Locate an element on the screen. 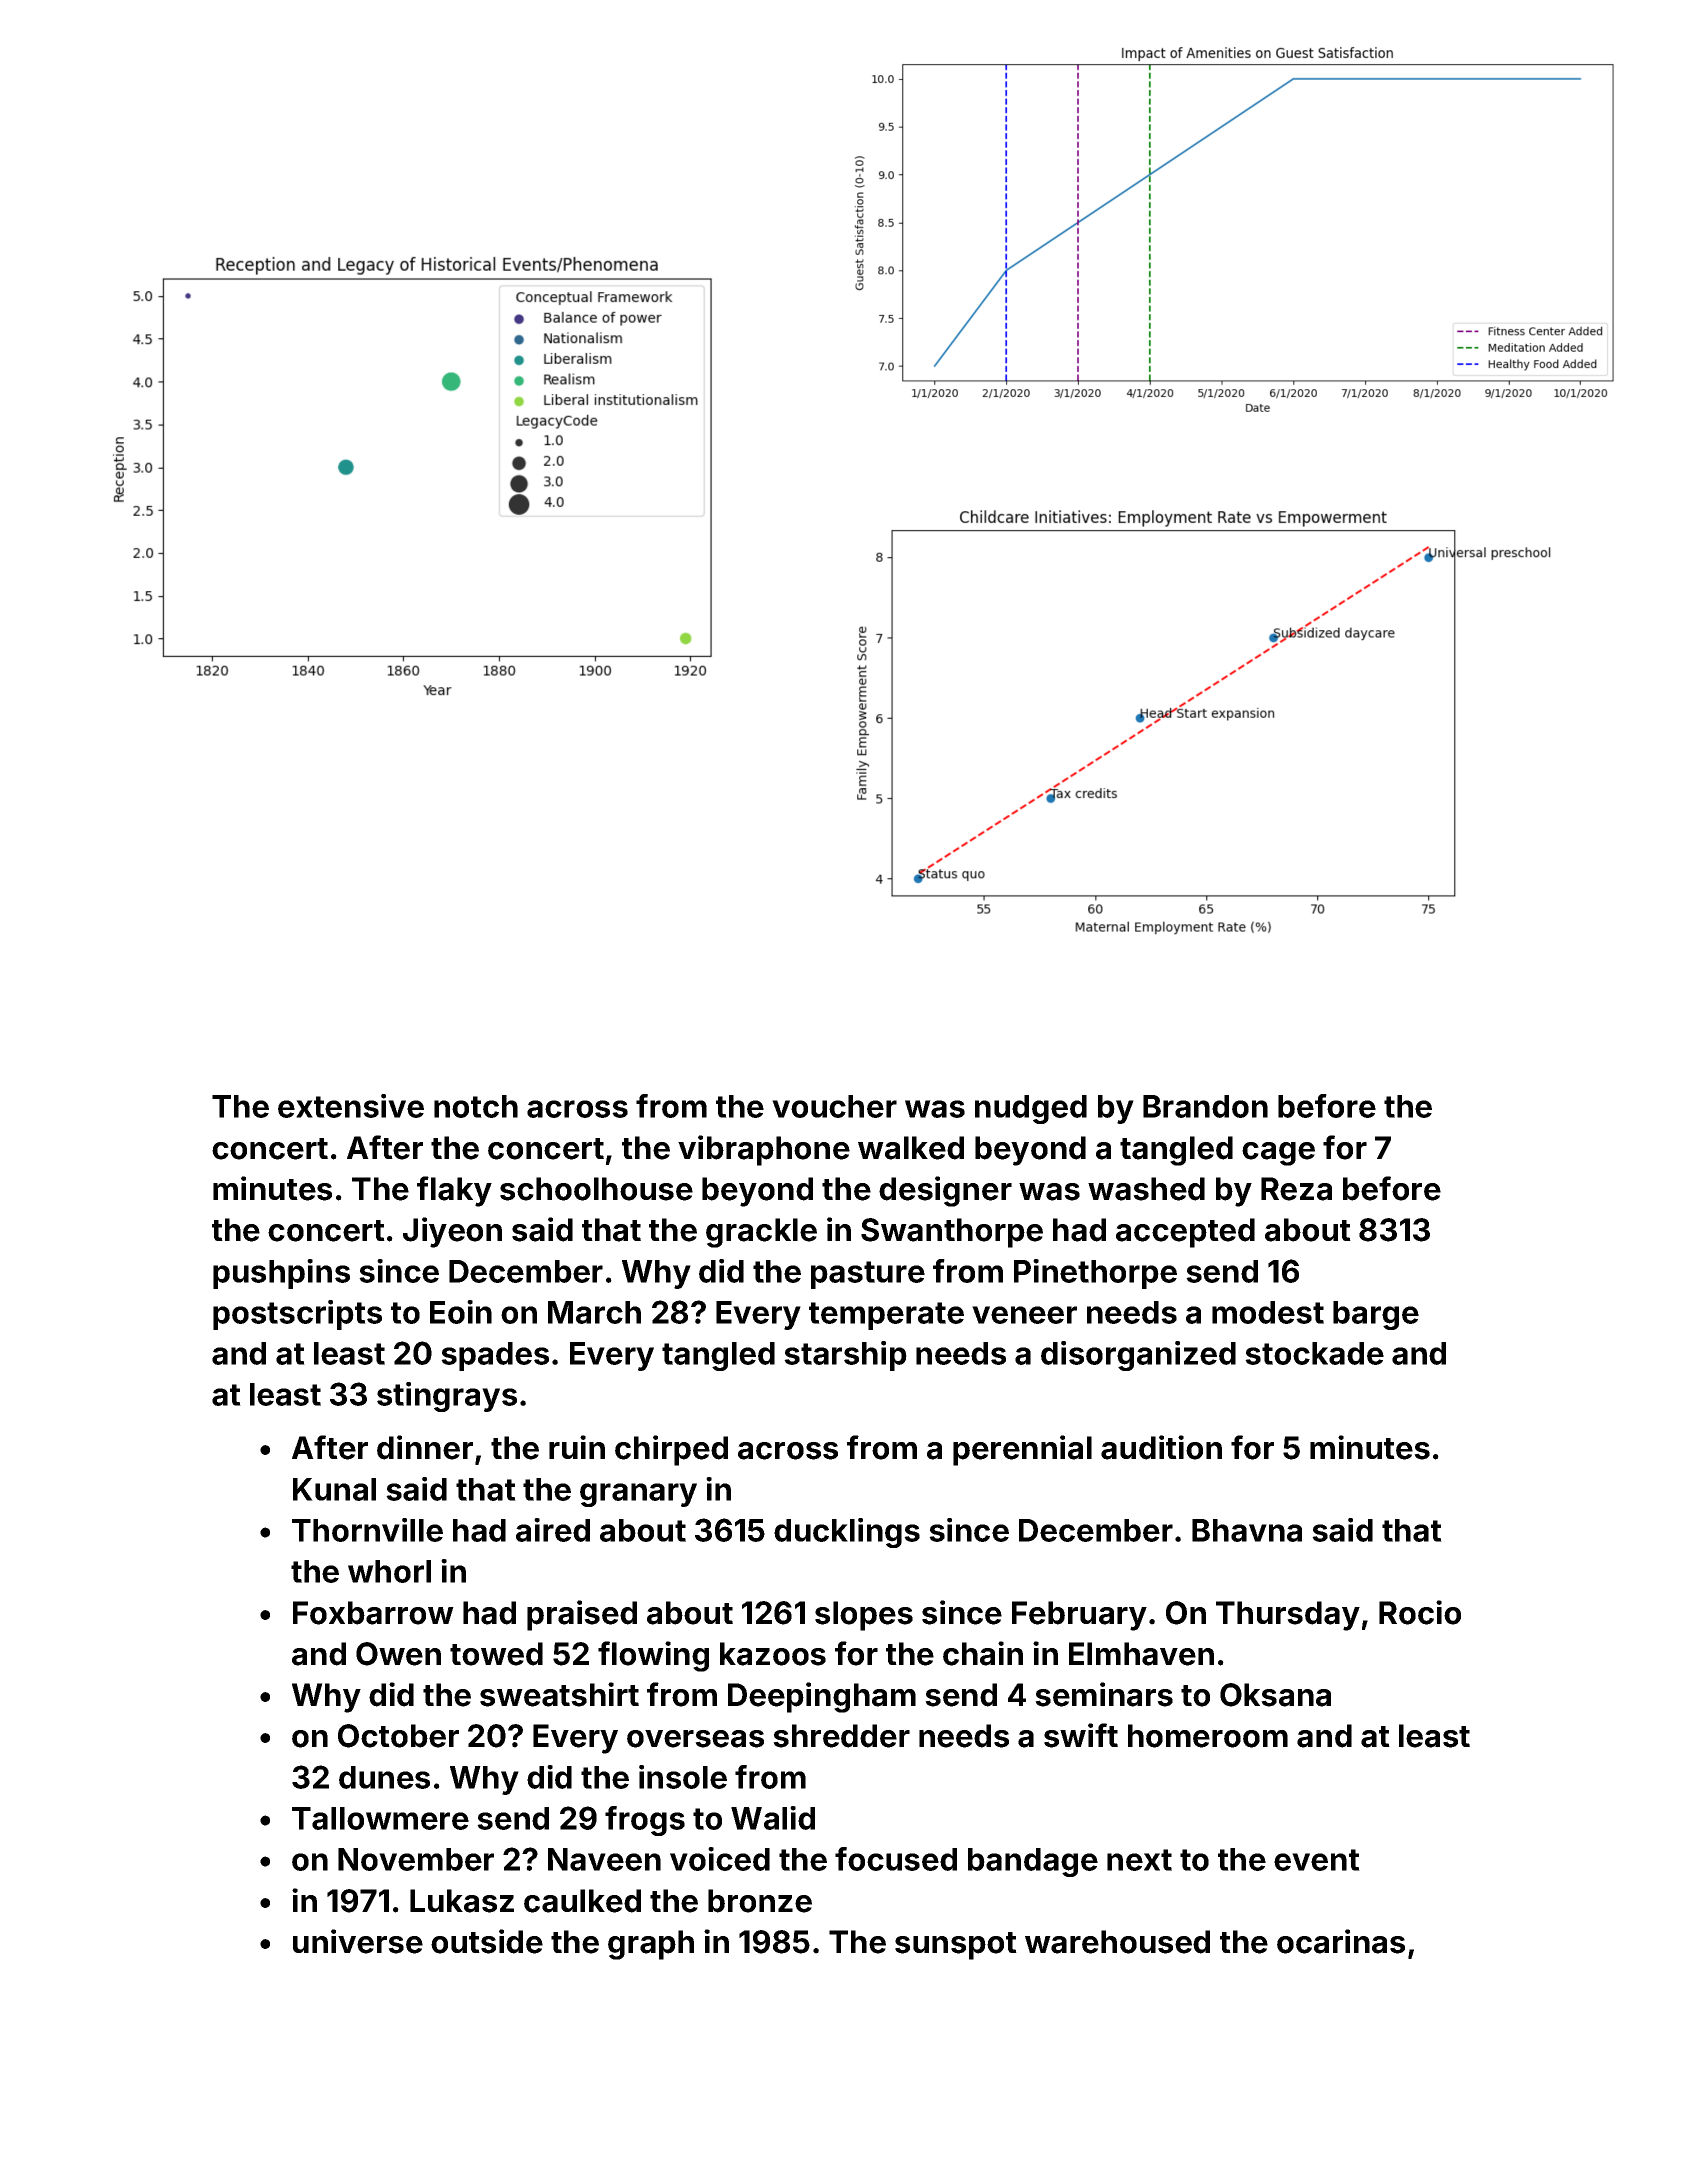 The width and height of the screenshot is (1683, 2178). next is located at coordinates (1139, 1860).
